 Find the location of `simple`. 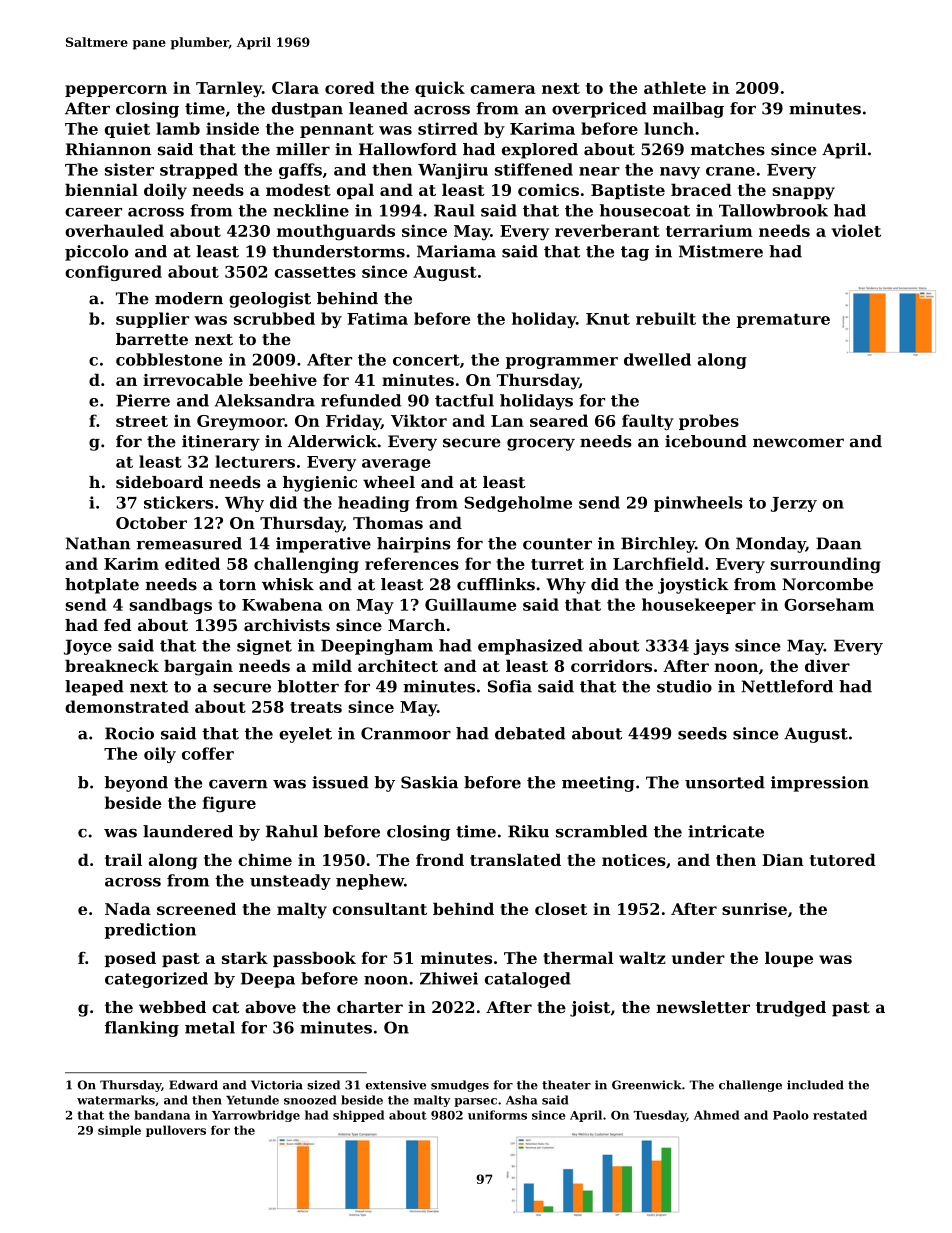

simple is located at coordinates (119, 1131).
